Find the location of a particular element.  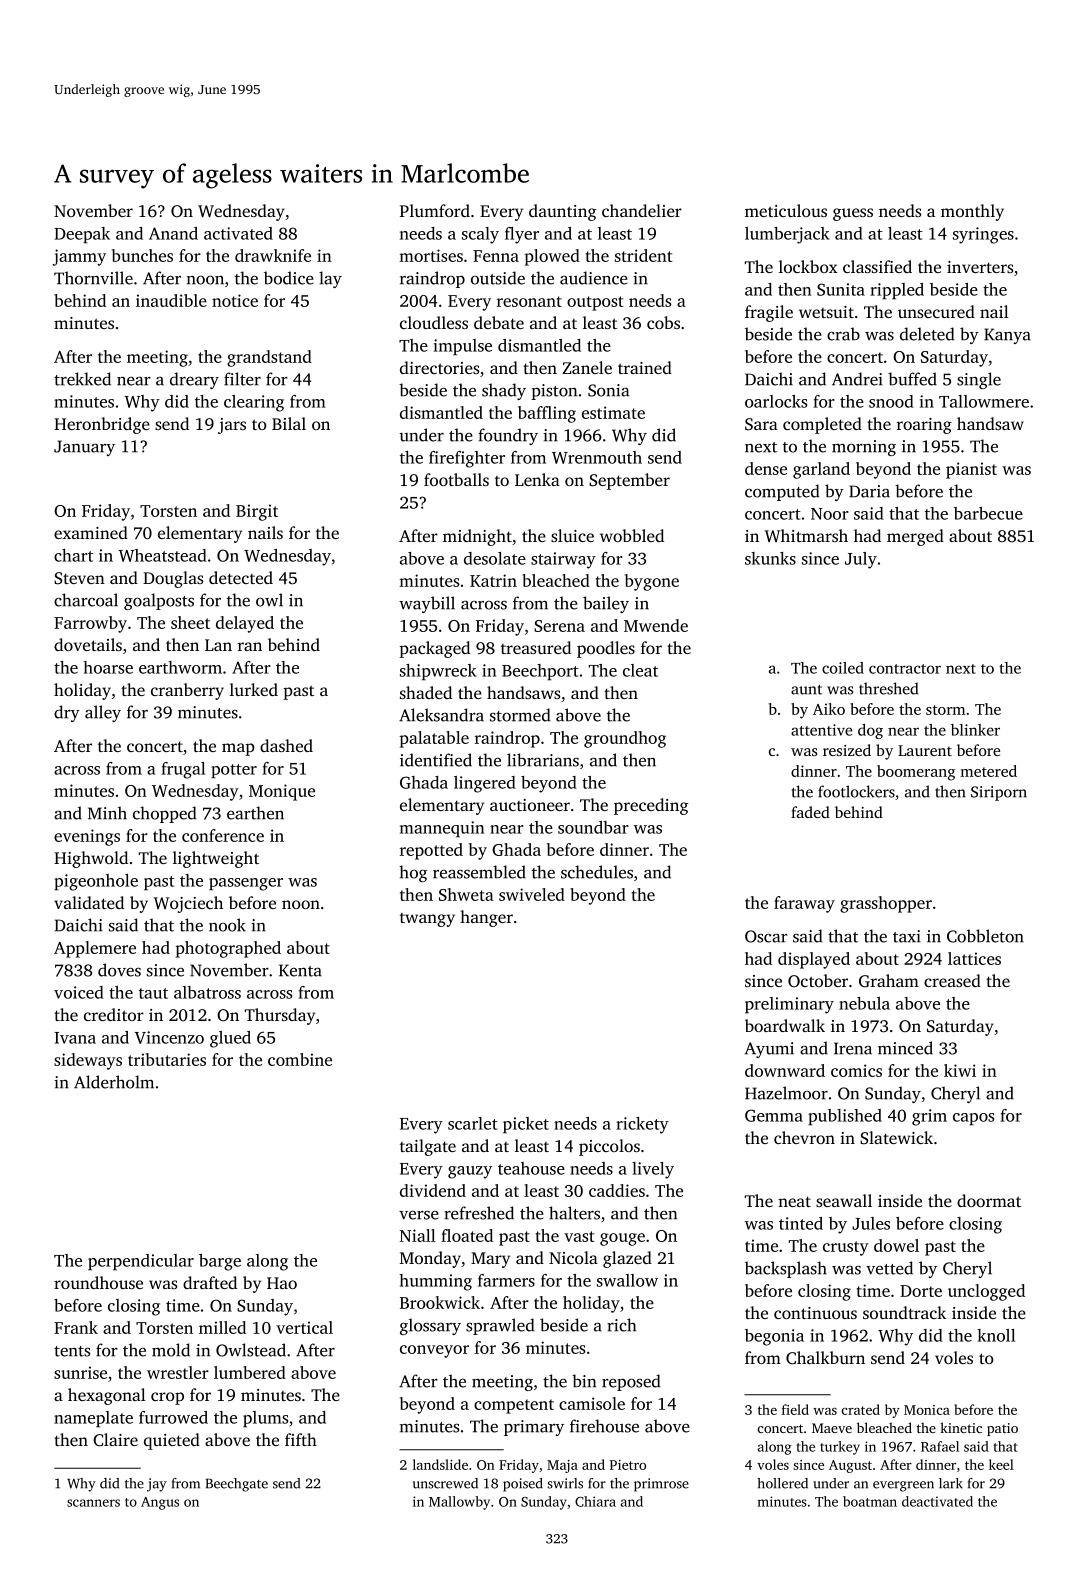

blinker is located at coordinates (975, 730).
